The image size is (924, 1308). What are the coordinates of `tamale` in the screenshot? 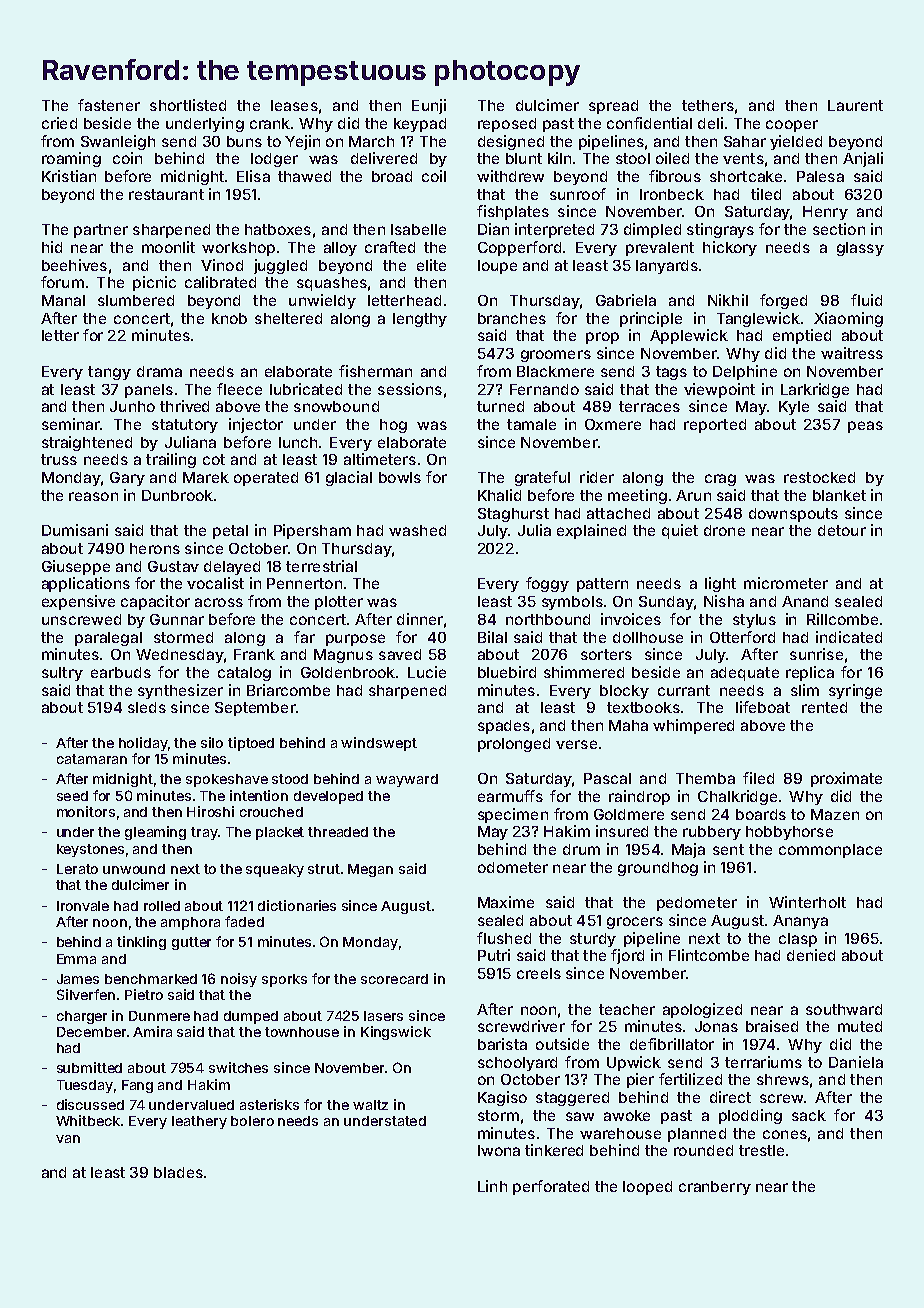 It's located at (531, 424).
